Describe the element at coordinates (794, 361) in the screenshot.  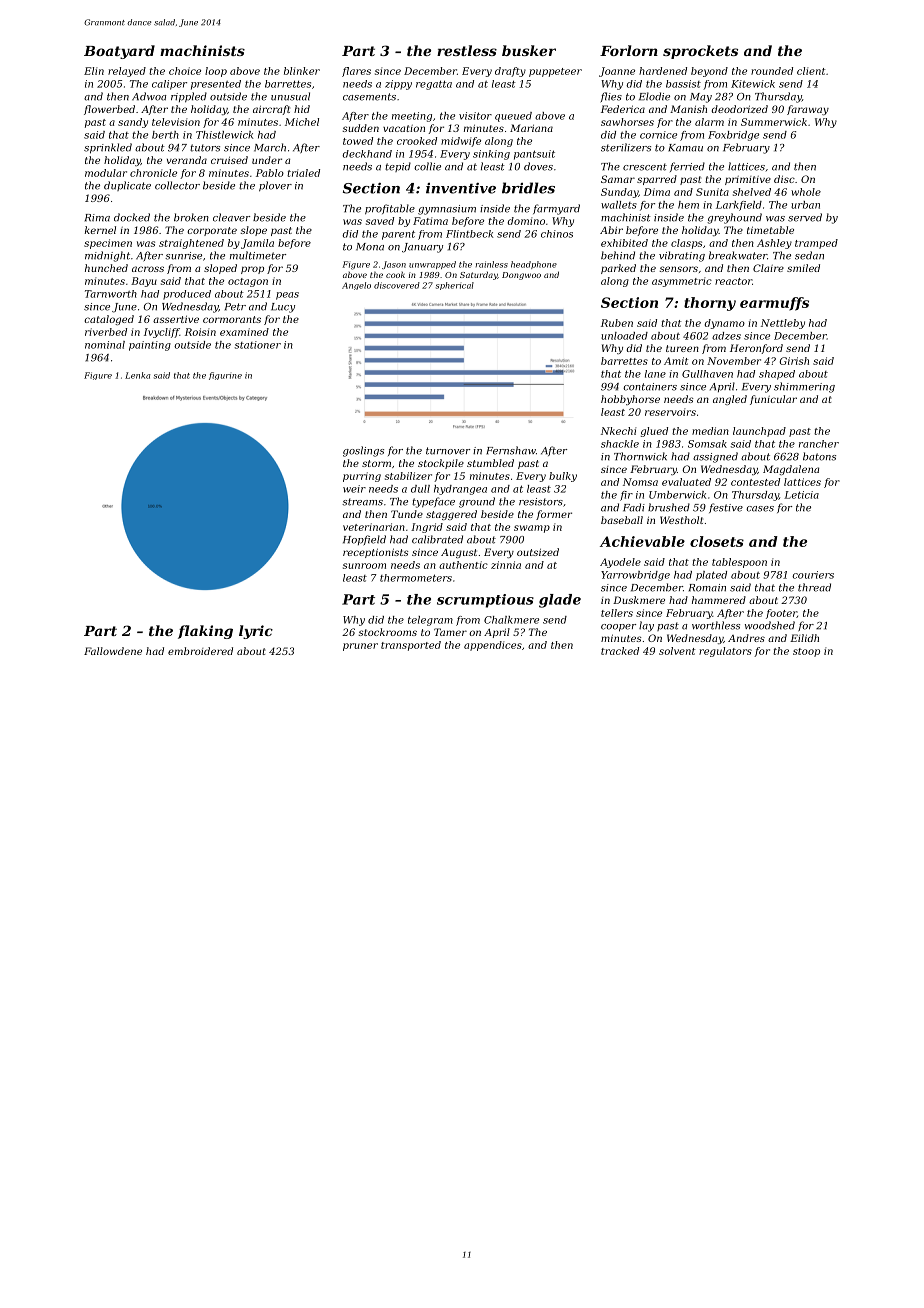
I see `Girish` at that location.
